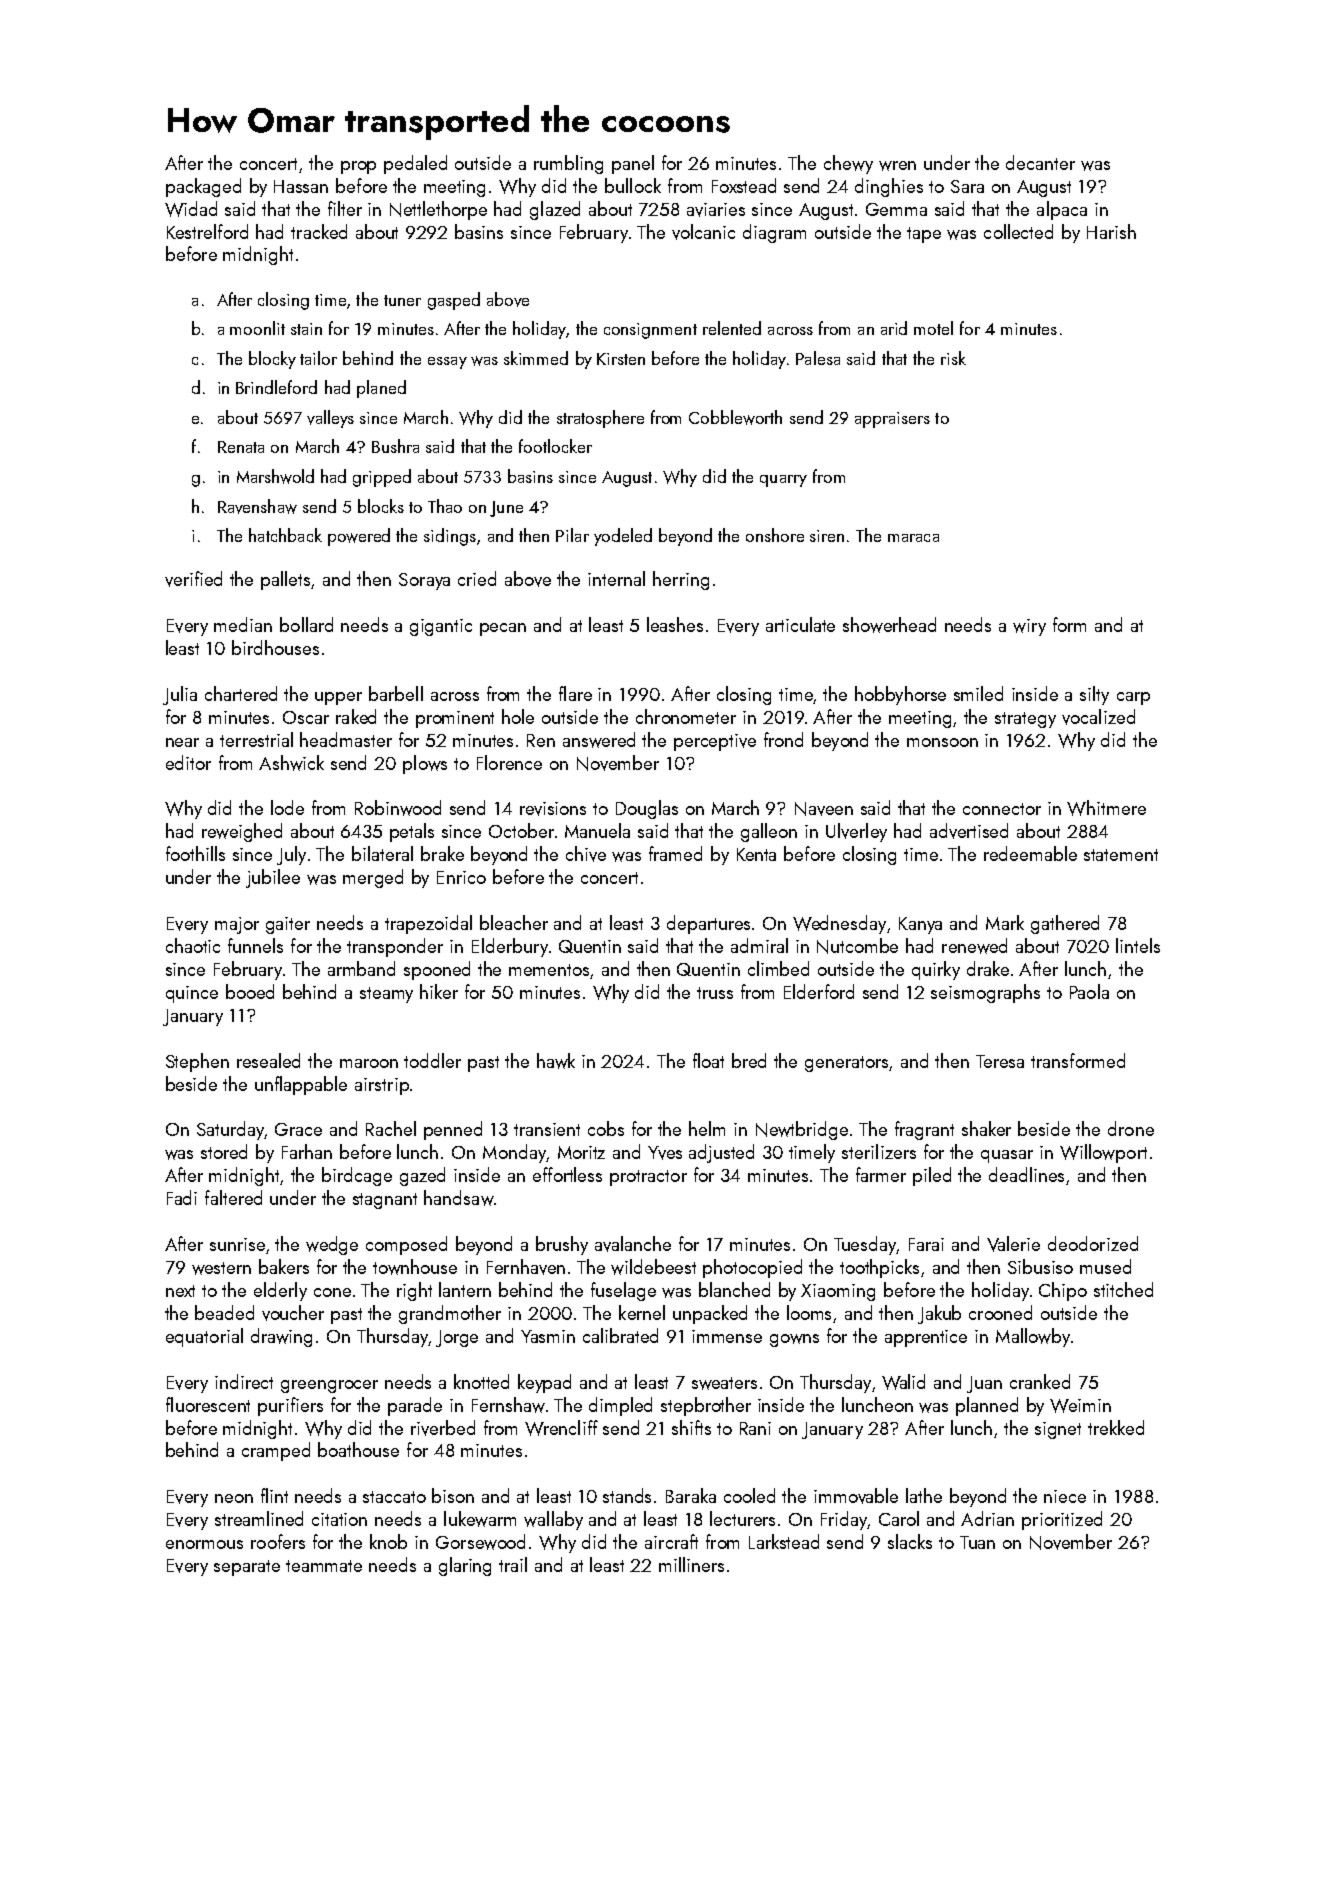 Image resolution: width=1327 pixels, height=1877 pixels. What do you see at coordinates (572, 535) in the screenshot?
I see `Pilar` at bounding box center [572, 535].
